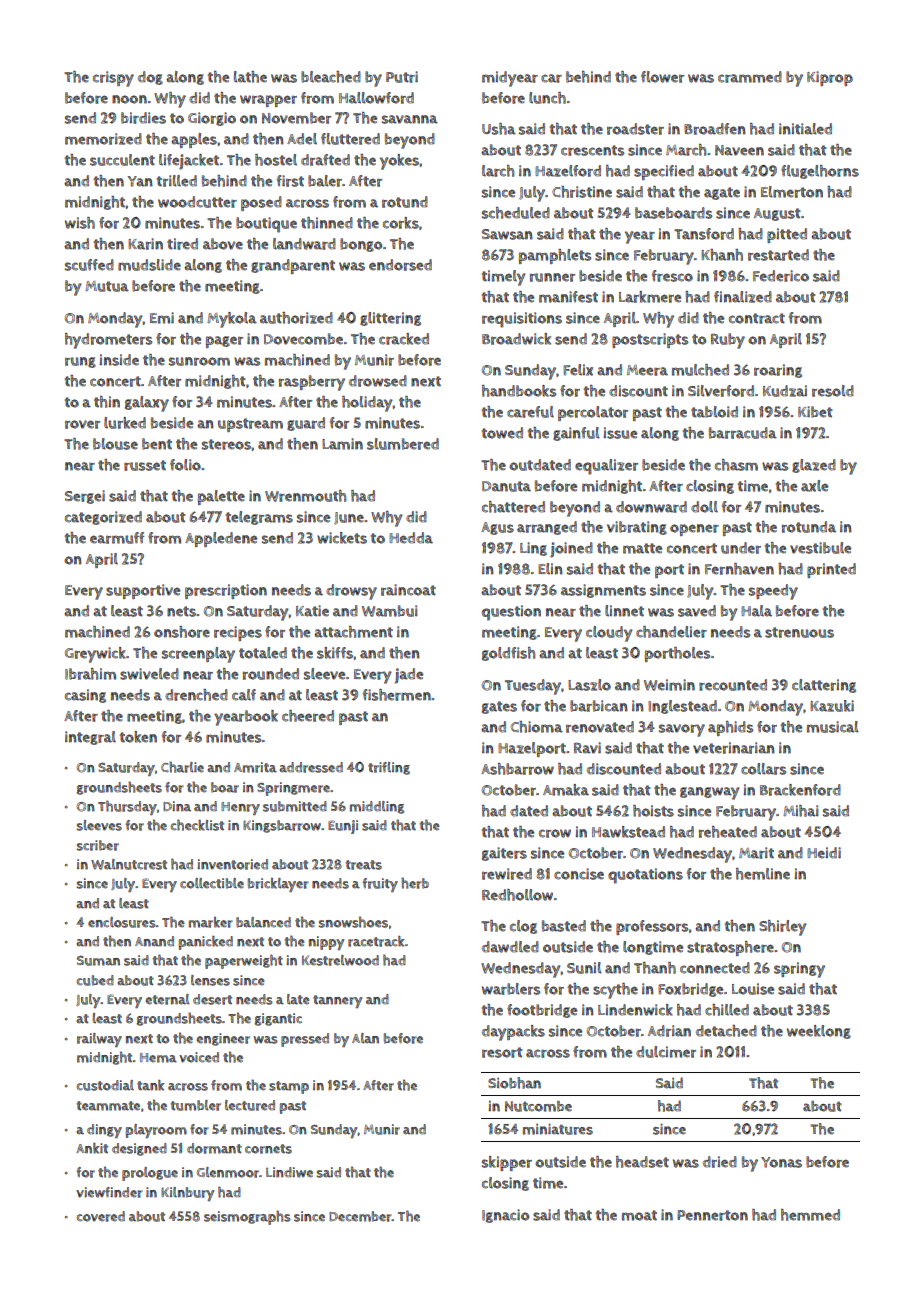 The width and height of the page is (924, 1308). Describe the element at coordinates (511, 989) in the page. I see `warblers` at that location.
